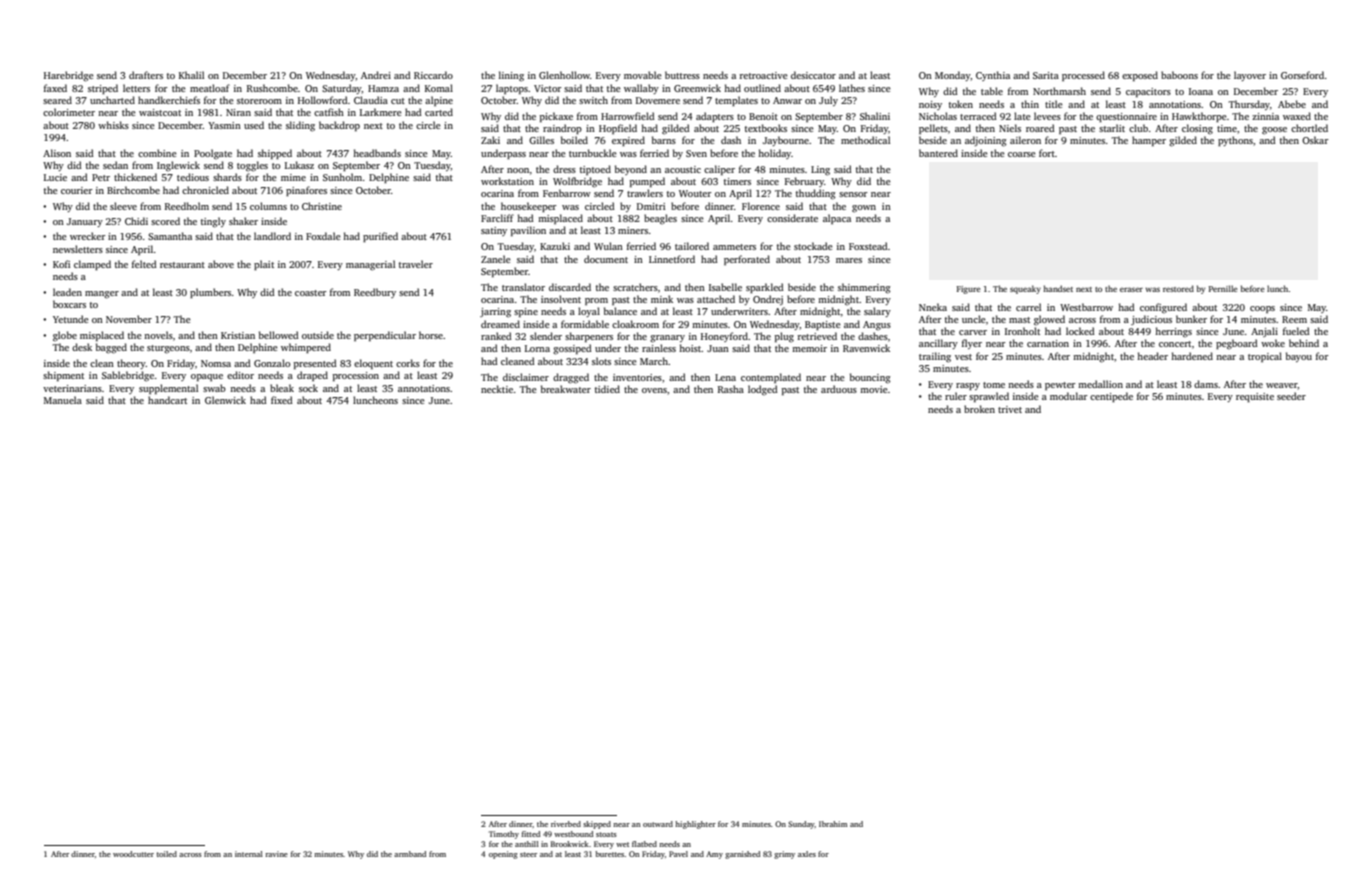 This screenshot has width=1372, height=887. What do you see at coordinates (607, 389) in the screenshot?
I see `tidied` at bounding box center [607, 389].
